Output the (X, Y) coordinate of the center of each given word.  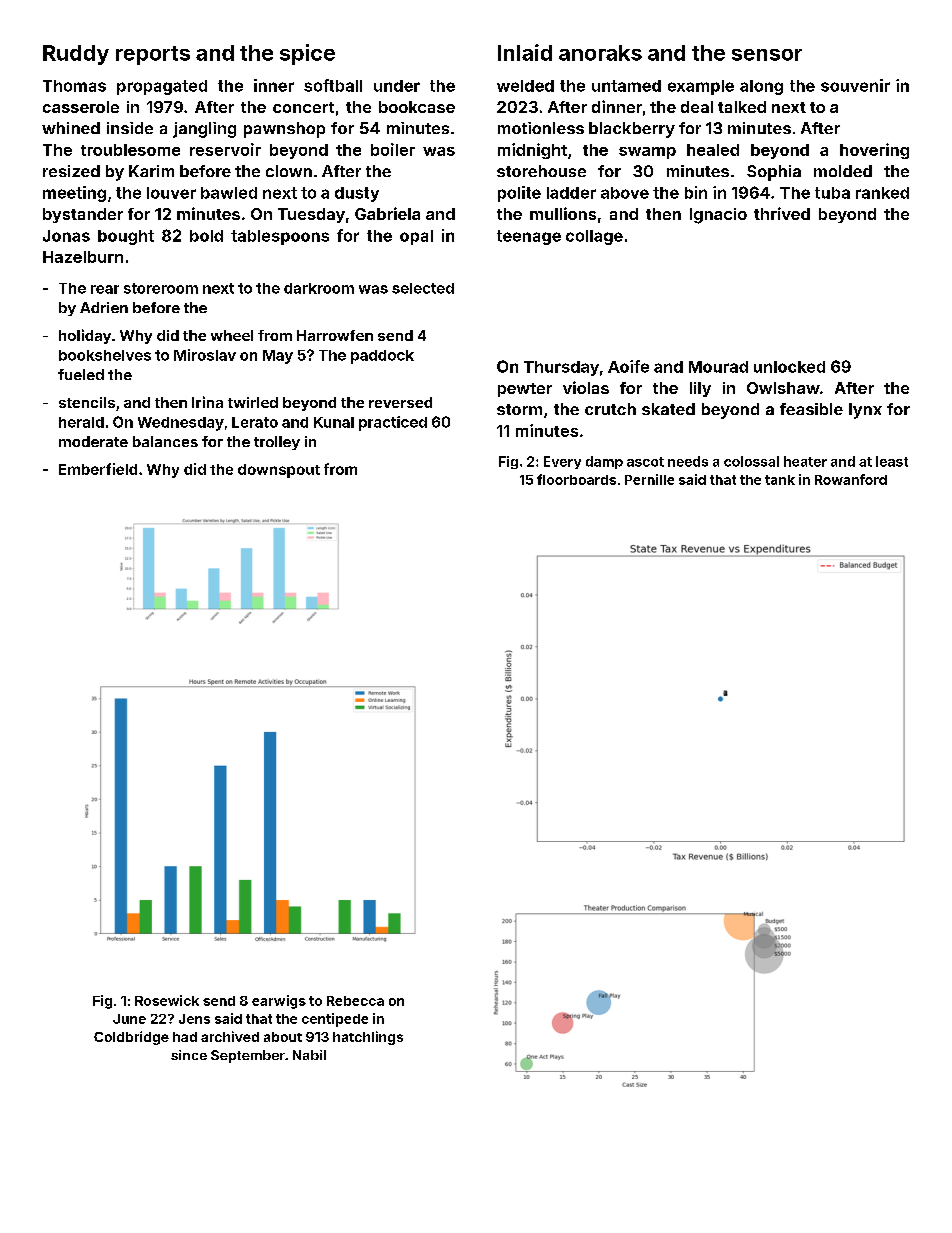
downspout (279, 471)
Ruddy (76, 55)
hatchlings (368, 1038)
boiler (393, 149)
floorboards (576, 479)
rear (105, 289)
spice (307, 54)
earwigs (279, 1002)
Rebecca (355, 1001)
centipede (335, 1020)
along (761, 87)
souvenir (855, 85)
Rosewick (167, 1000)
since (189, 1055)
